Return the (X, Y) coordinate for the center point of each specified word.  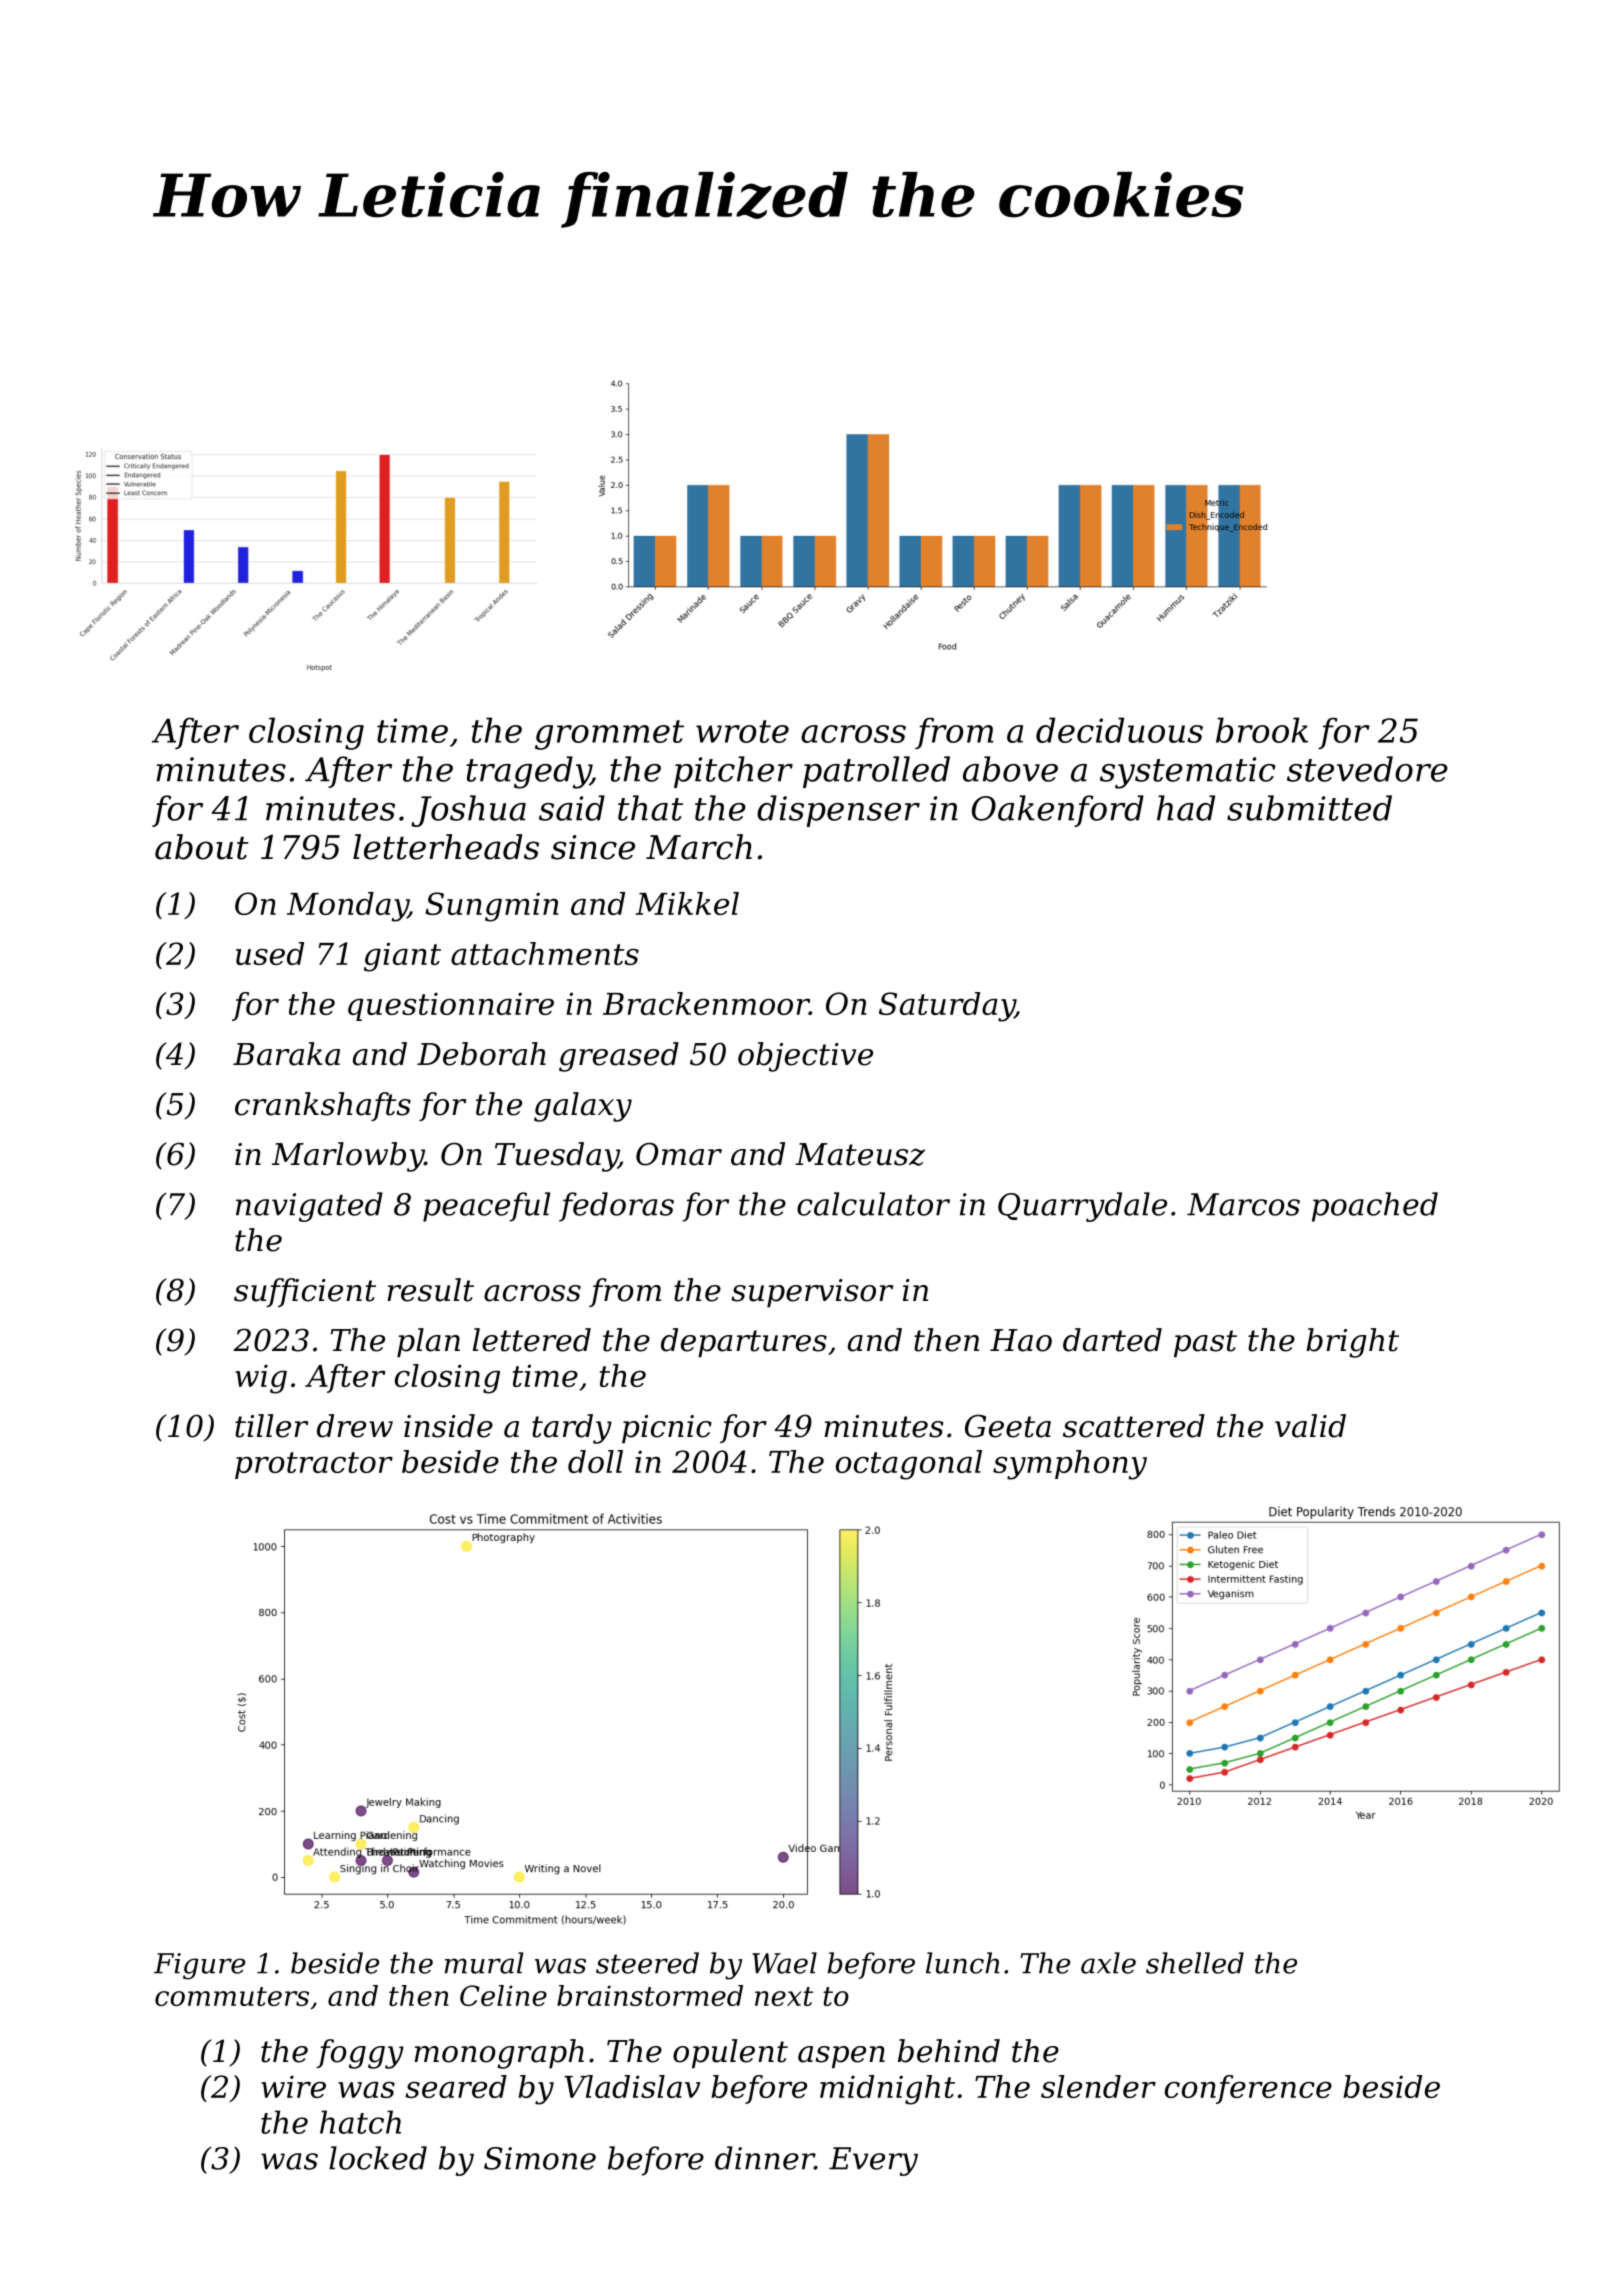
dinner (765, 2158)
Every (873, 2161)
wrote (742, 731)
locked (378, 2158)
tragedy (528, 772)
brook (1262, 730)
